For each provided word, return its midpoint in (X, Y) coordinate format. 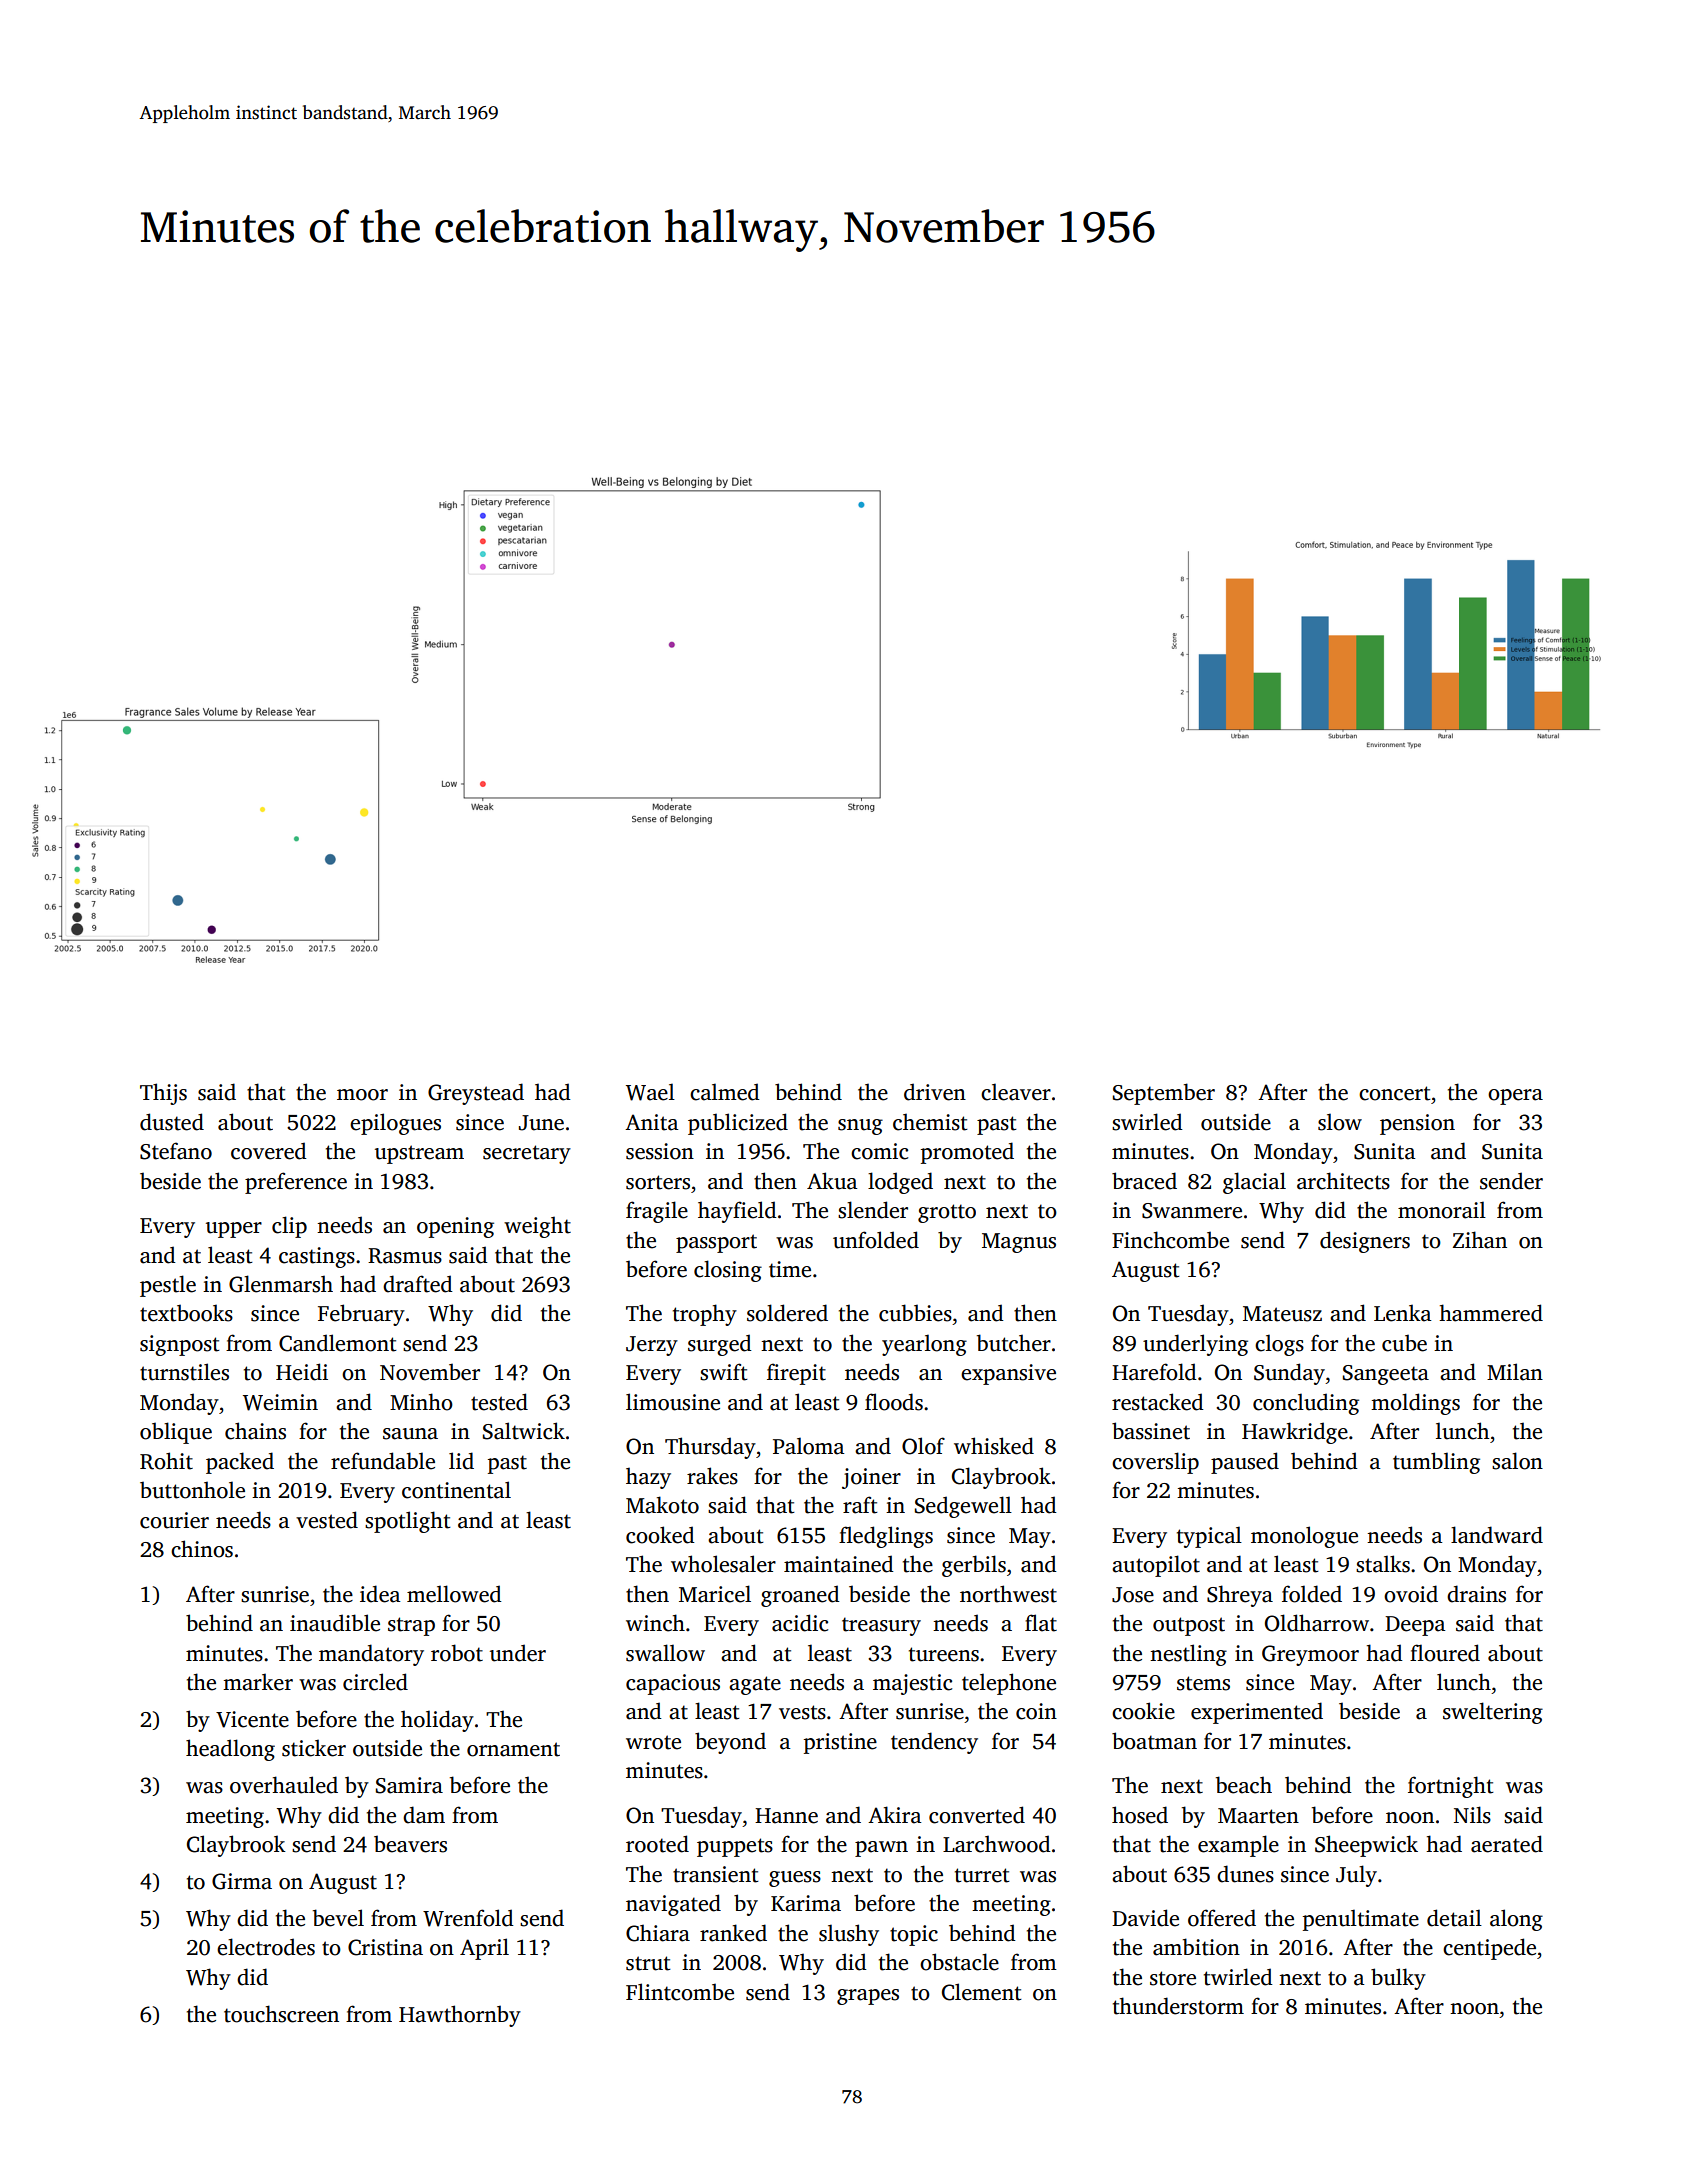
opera (1515, 1097)
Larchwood (997, 1844)
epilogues (395, 1124)
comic (879, 1151)
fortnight (1451, 1787)
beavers (410, 1844)
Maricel (715, 1594)
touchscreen (281, 2014)
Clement (982, 1992)
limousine (673, 1402)
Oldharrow (1317, 1623)
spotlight (408, 1522)
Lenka (1403, 1313)
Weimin (280, 1402)
